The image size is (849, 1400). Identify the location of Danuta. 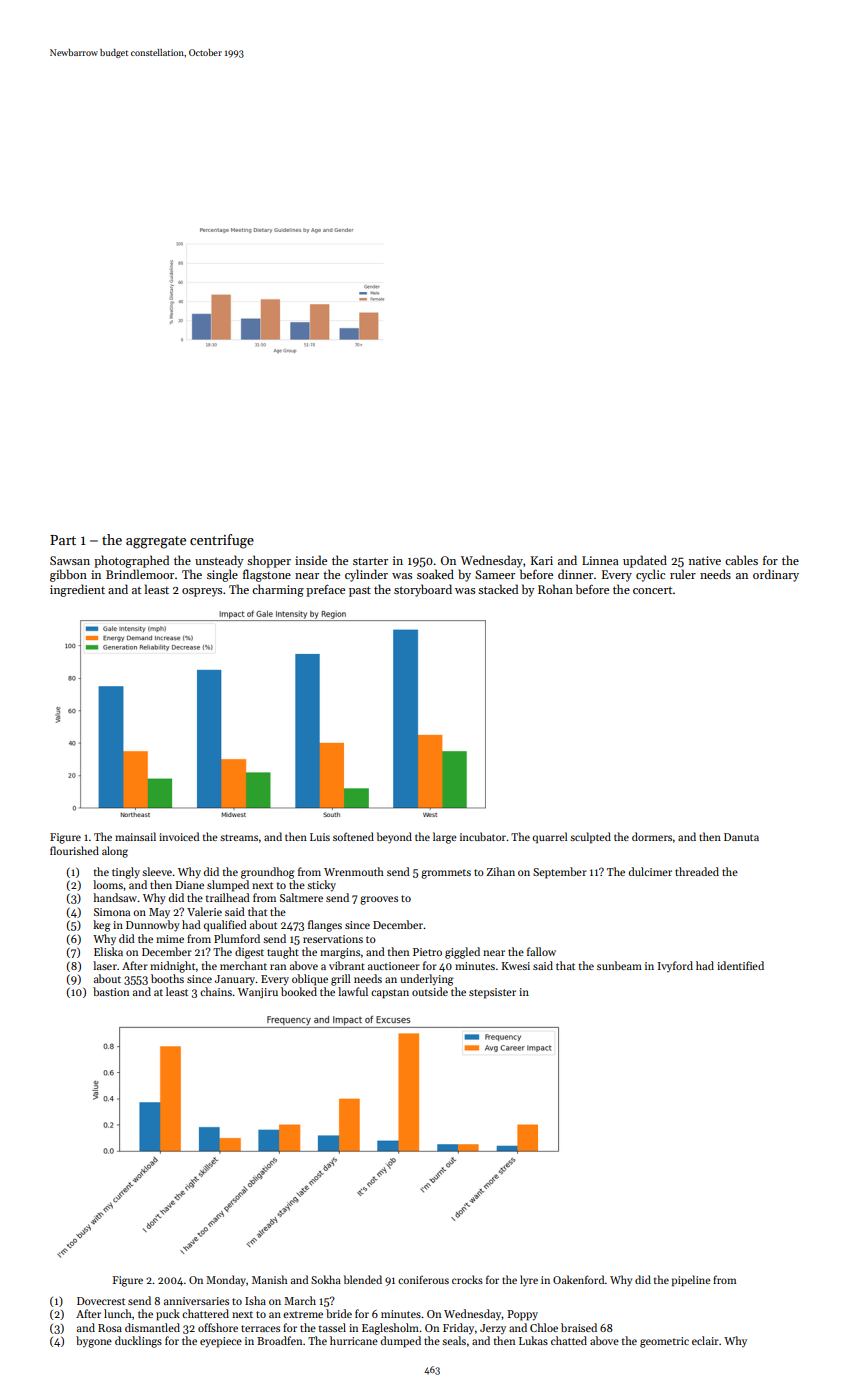
(741, 837).
